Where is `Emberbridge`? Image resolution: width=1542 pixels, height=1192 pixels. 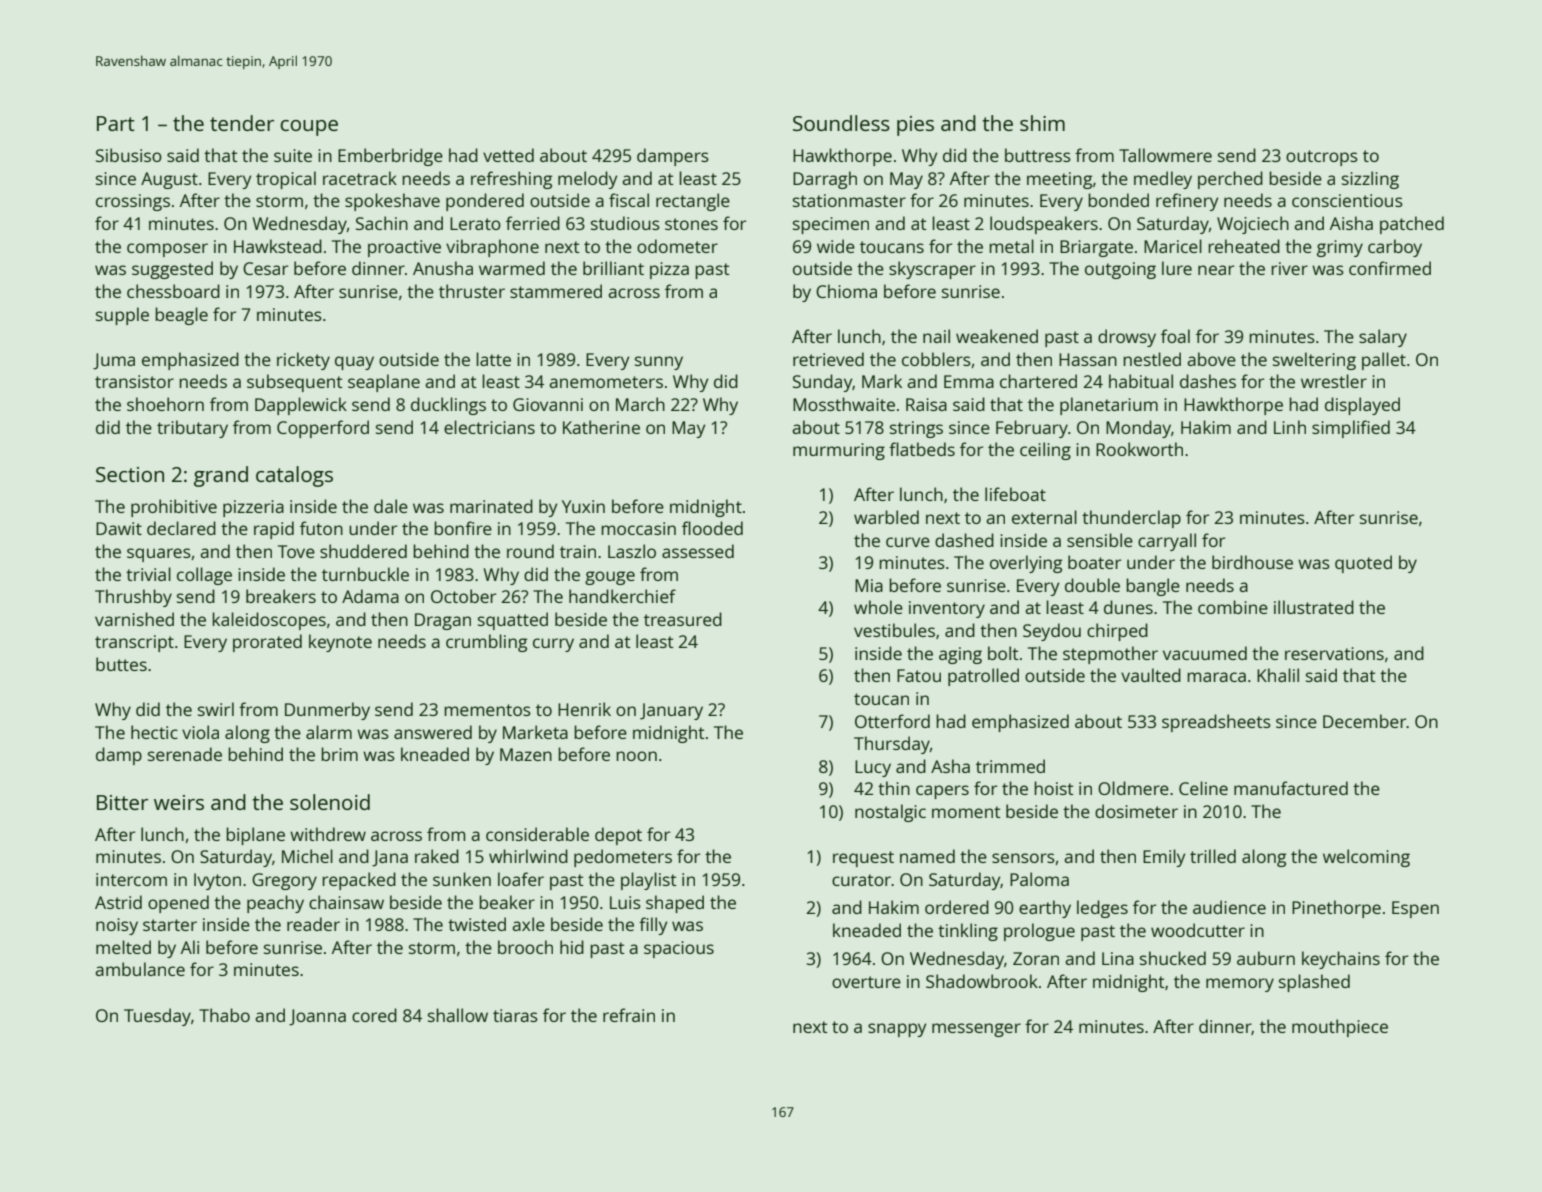 Emberbridge is located at coordinates (390, 157).
